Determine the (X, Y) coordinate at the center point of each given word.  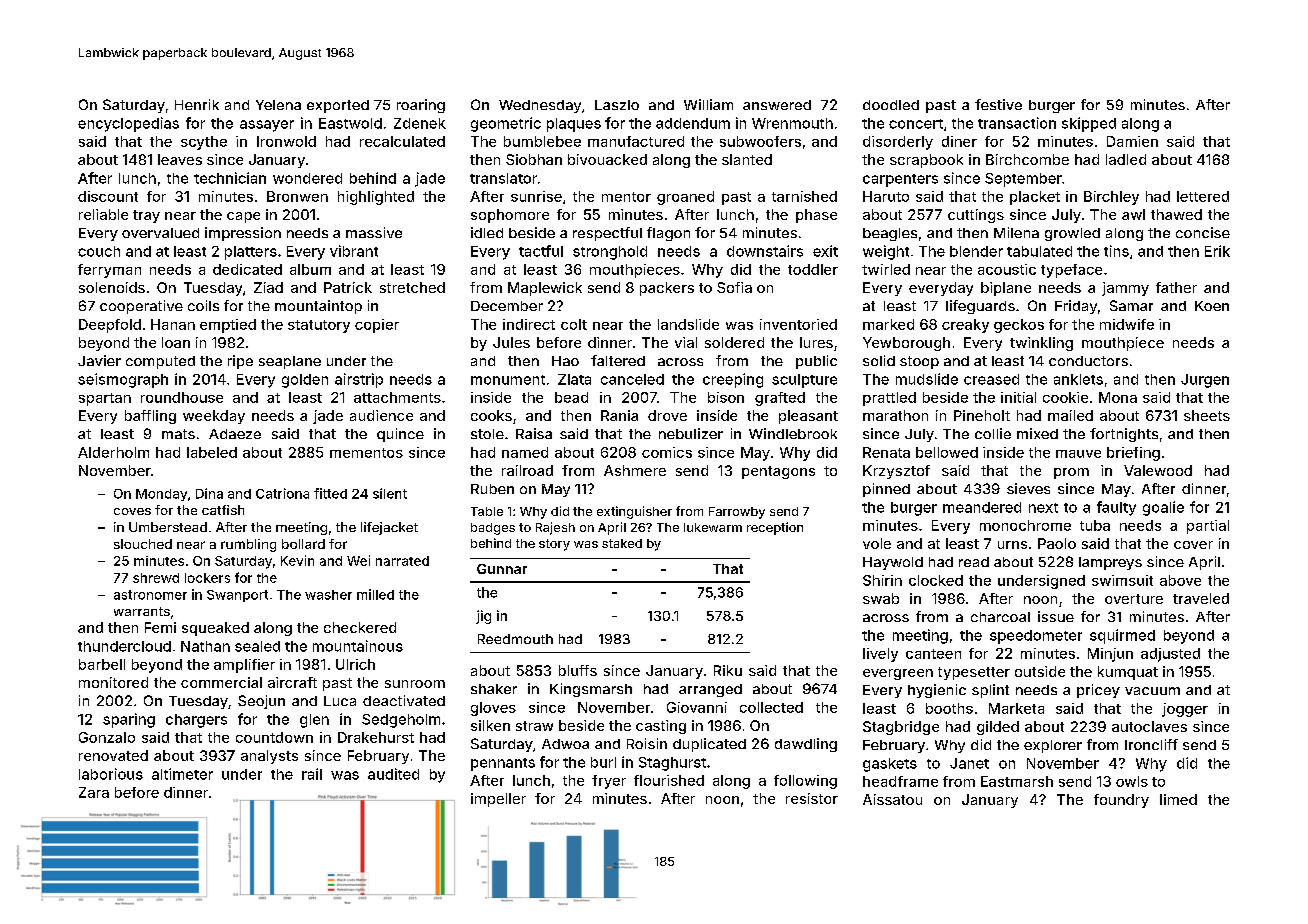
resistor (812, 798)
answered (777, 105)
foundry (1121, 801)
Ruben (492, 489)
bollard (303, 544)
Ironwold (286, 141)
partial (1208, 527)
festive (998, 104)
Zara (94, 792)
